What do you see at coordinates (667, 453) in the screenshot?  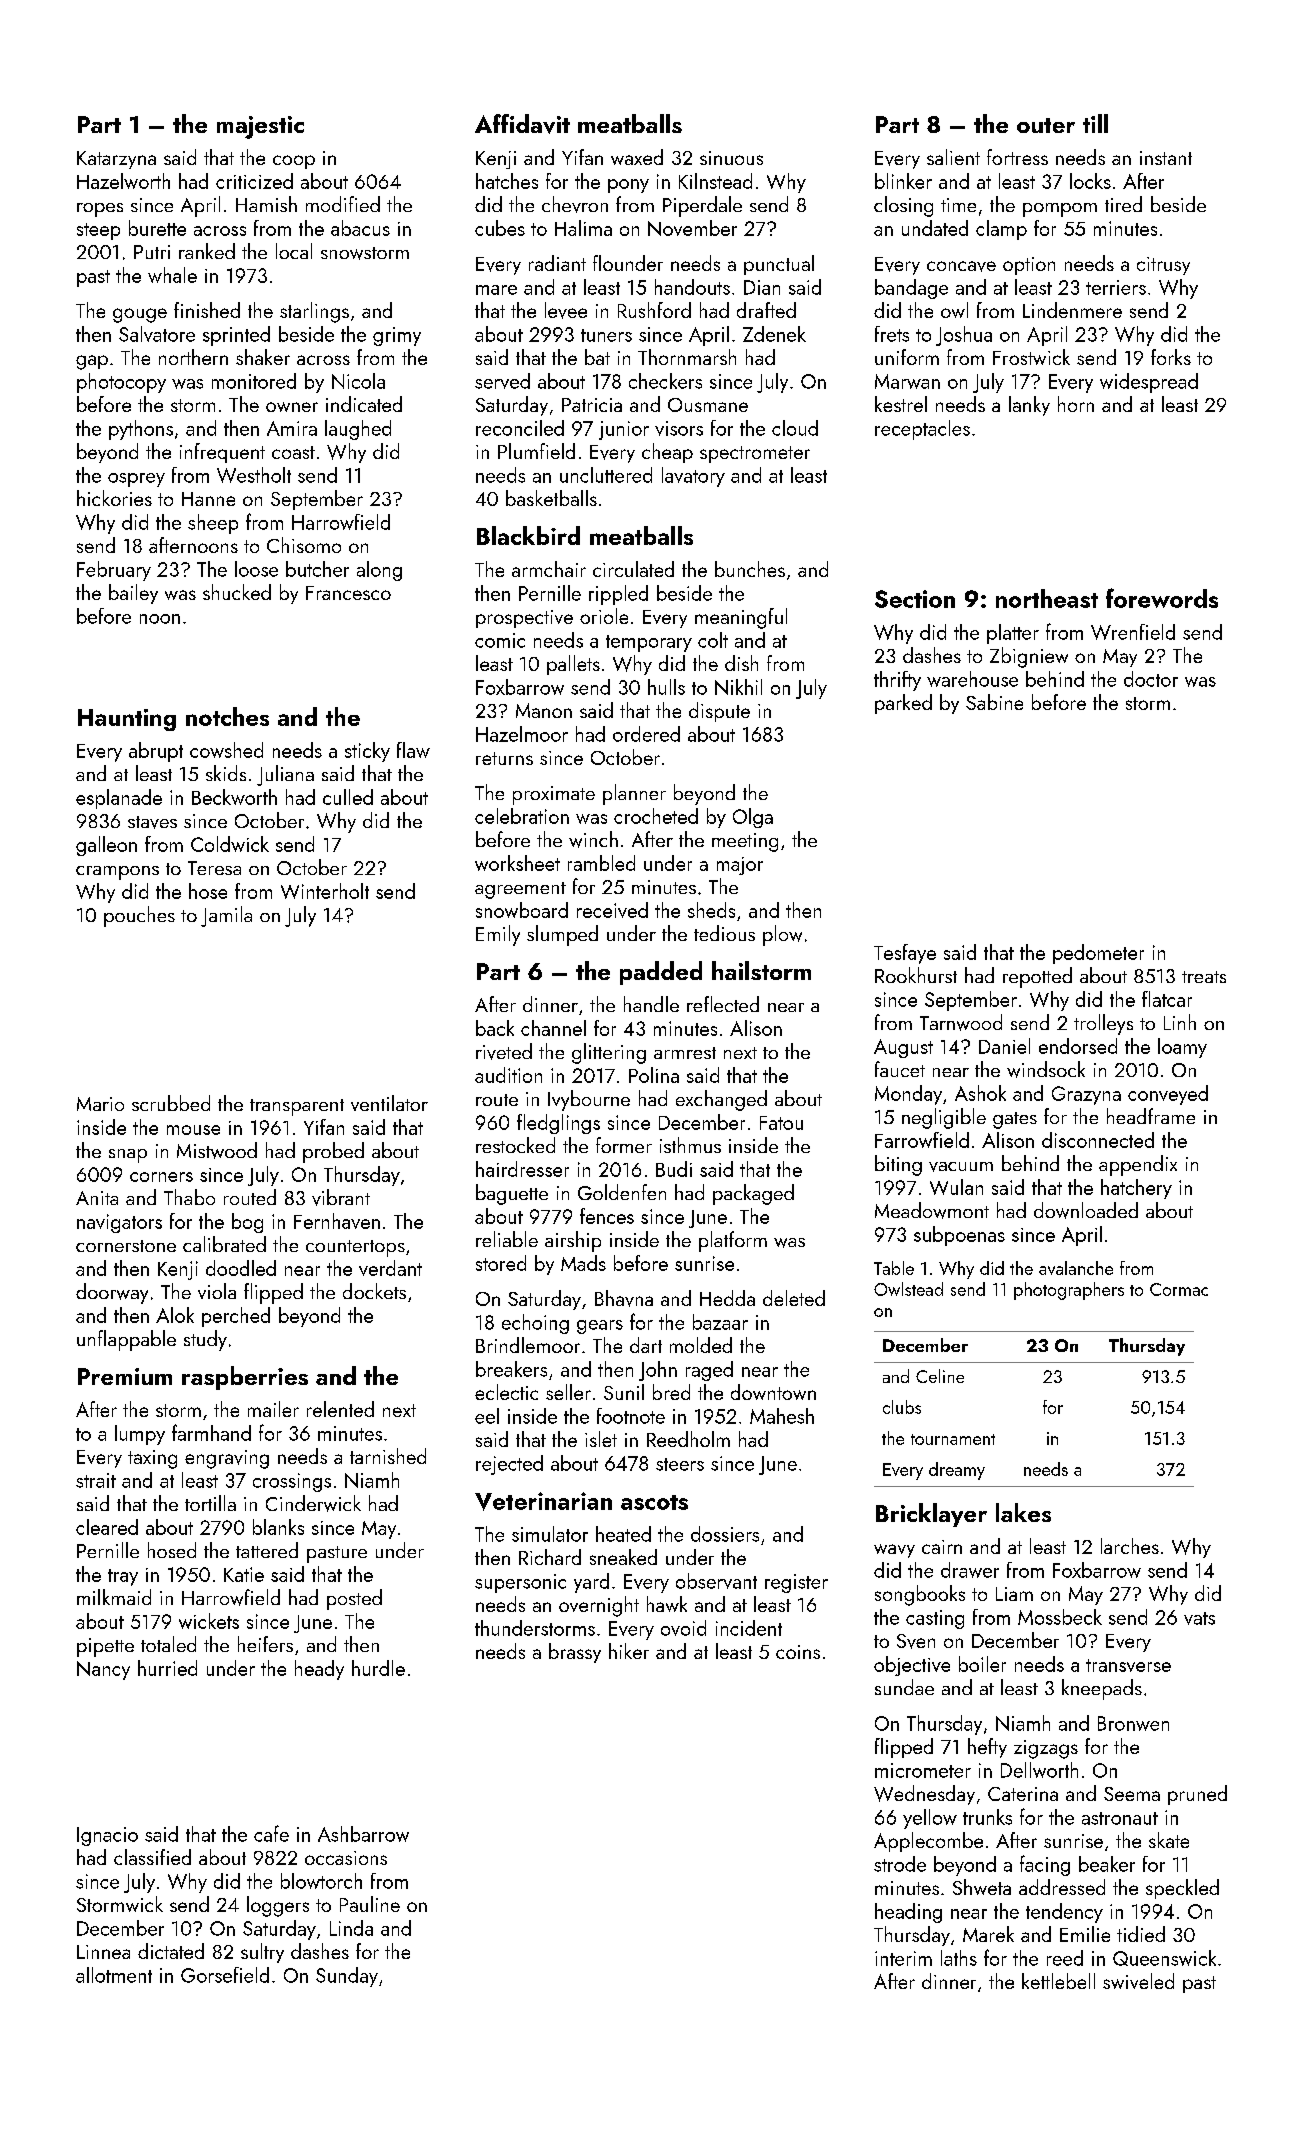 I see `cheap` at bounding box center [667, 453].
